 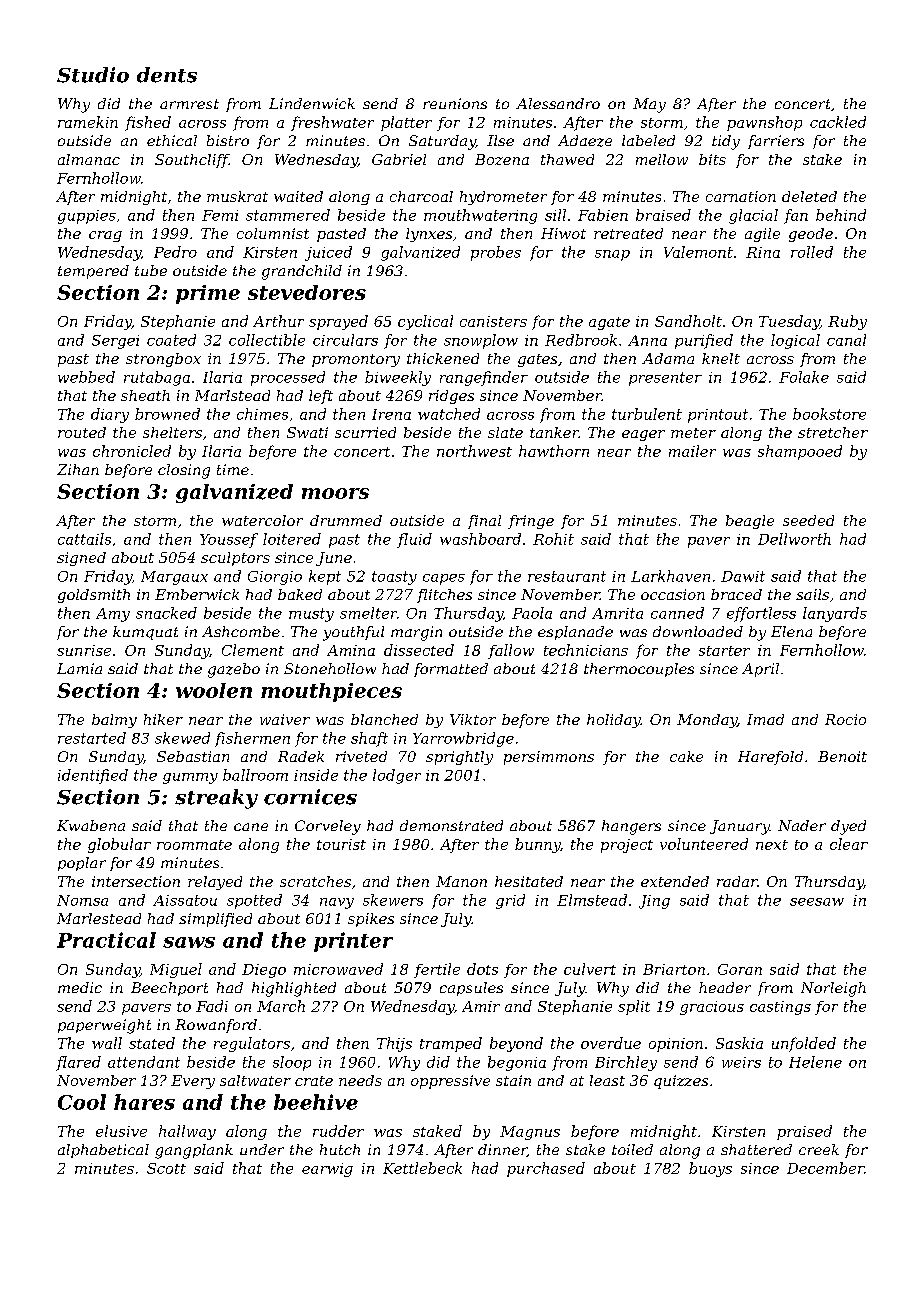 What do you see at coordinates (166, 613) in the screenshot?
I see `snacked` at bounding box center [166, 613].
